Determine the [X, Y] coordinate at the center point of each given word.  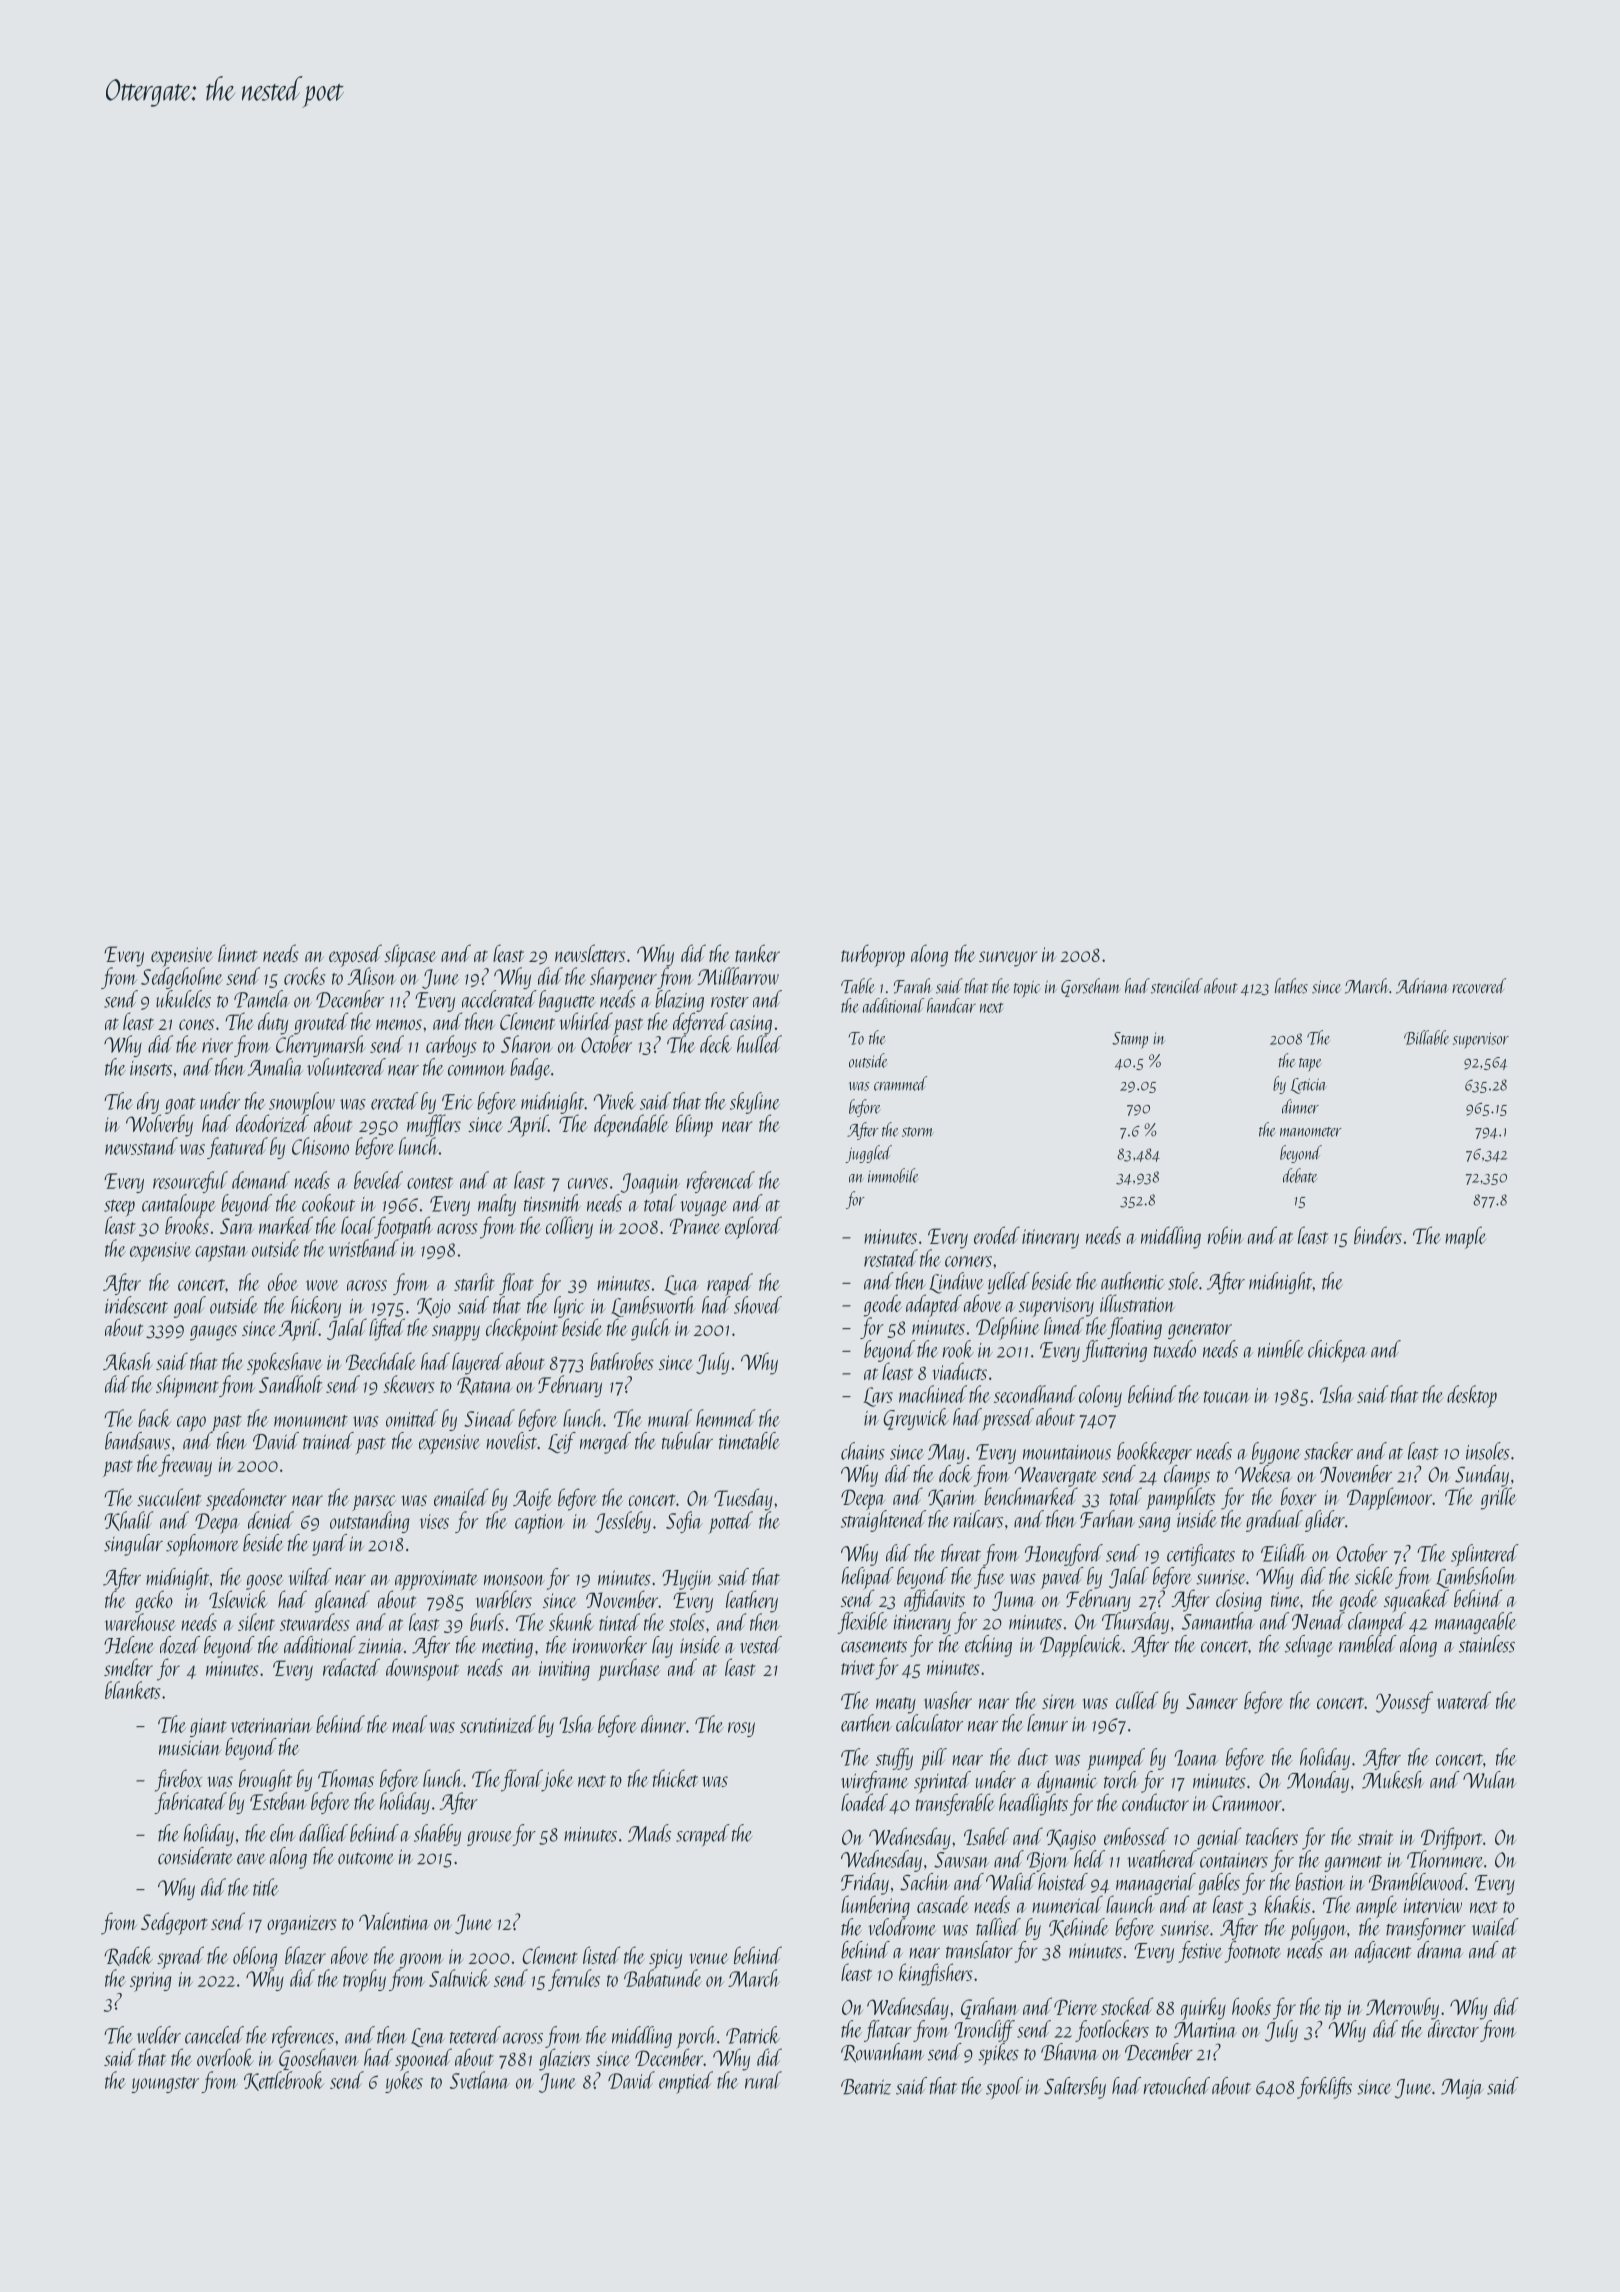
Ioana [1196, 1758]
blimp [694, 1125]
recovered [1479, 986]
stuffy [894, 1759]
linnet [238, 953]
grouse [490, 1838]
